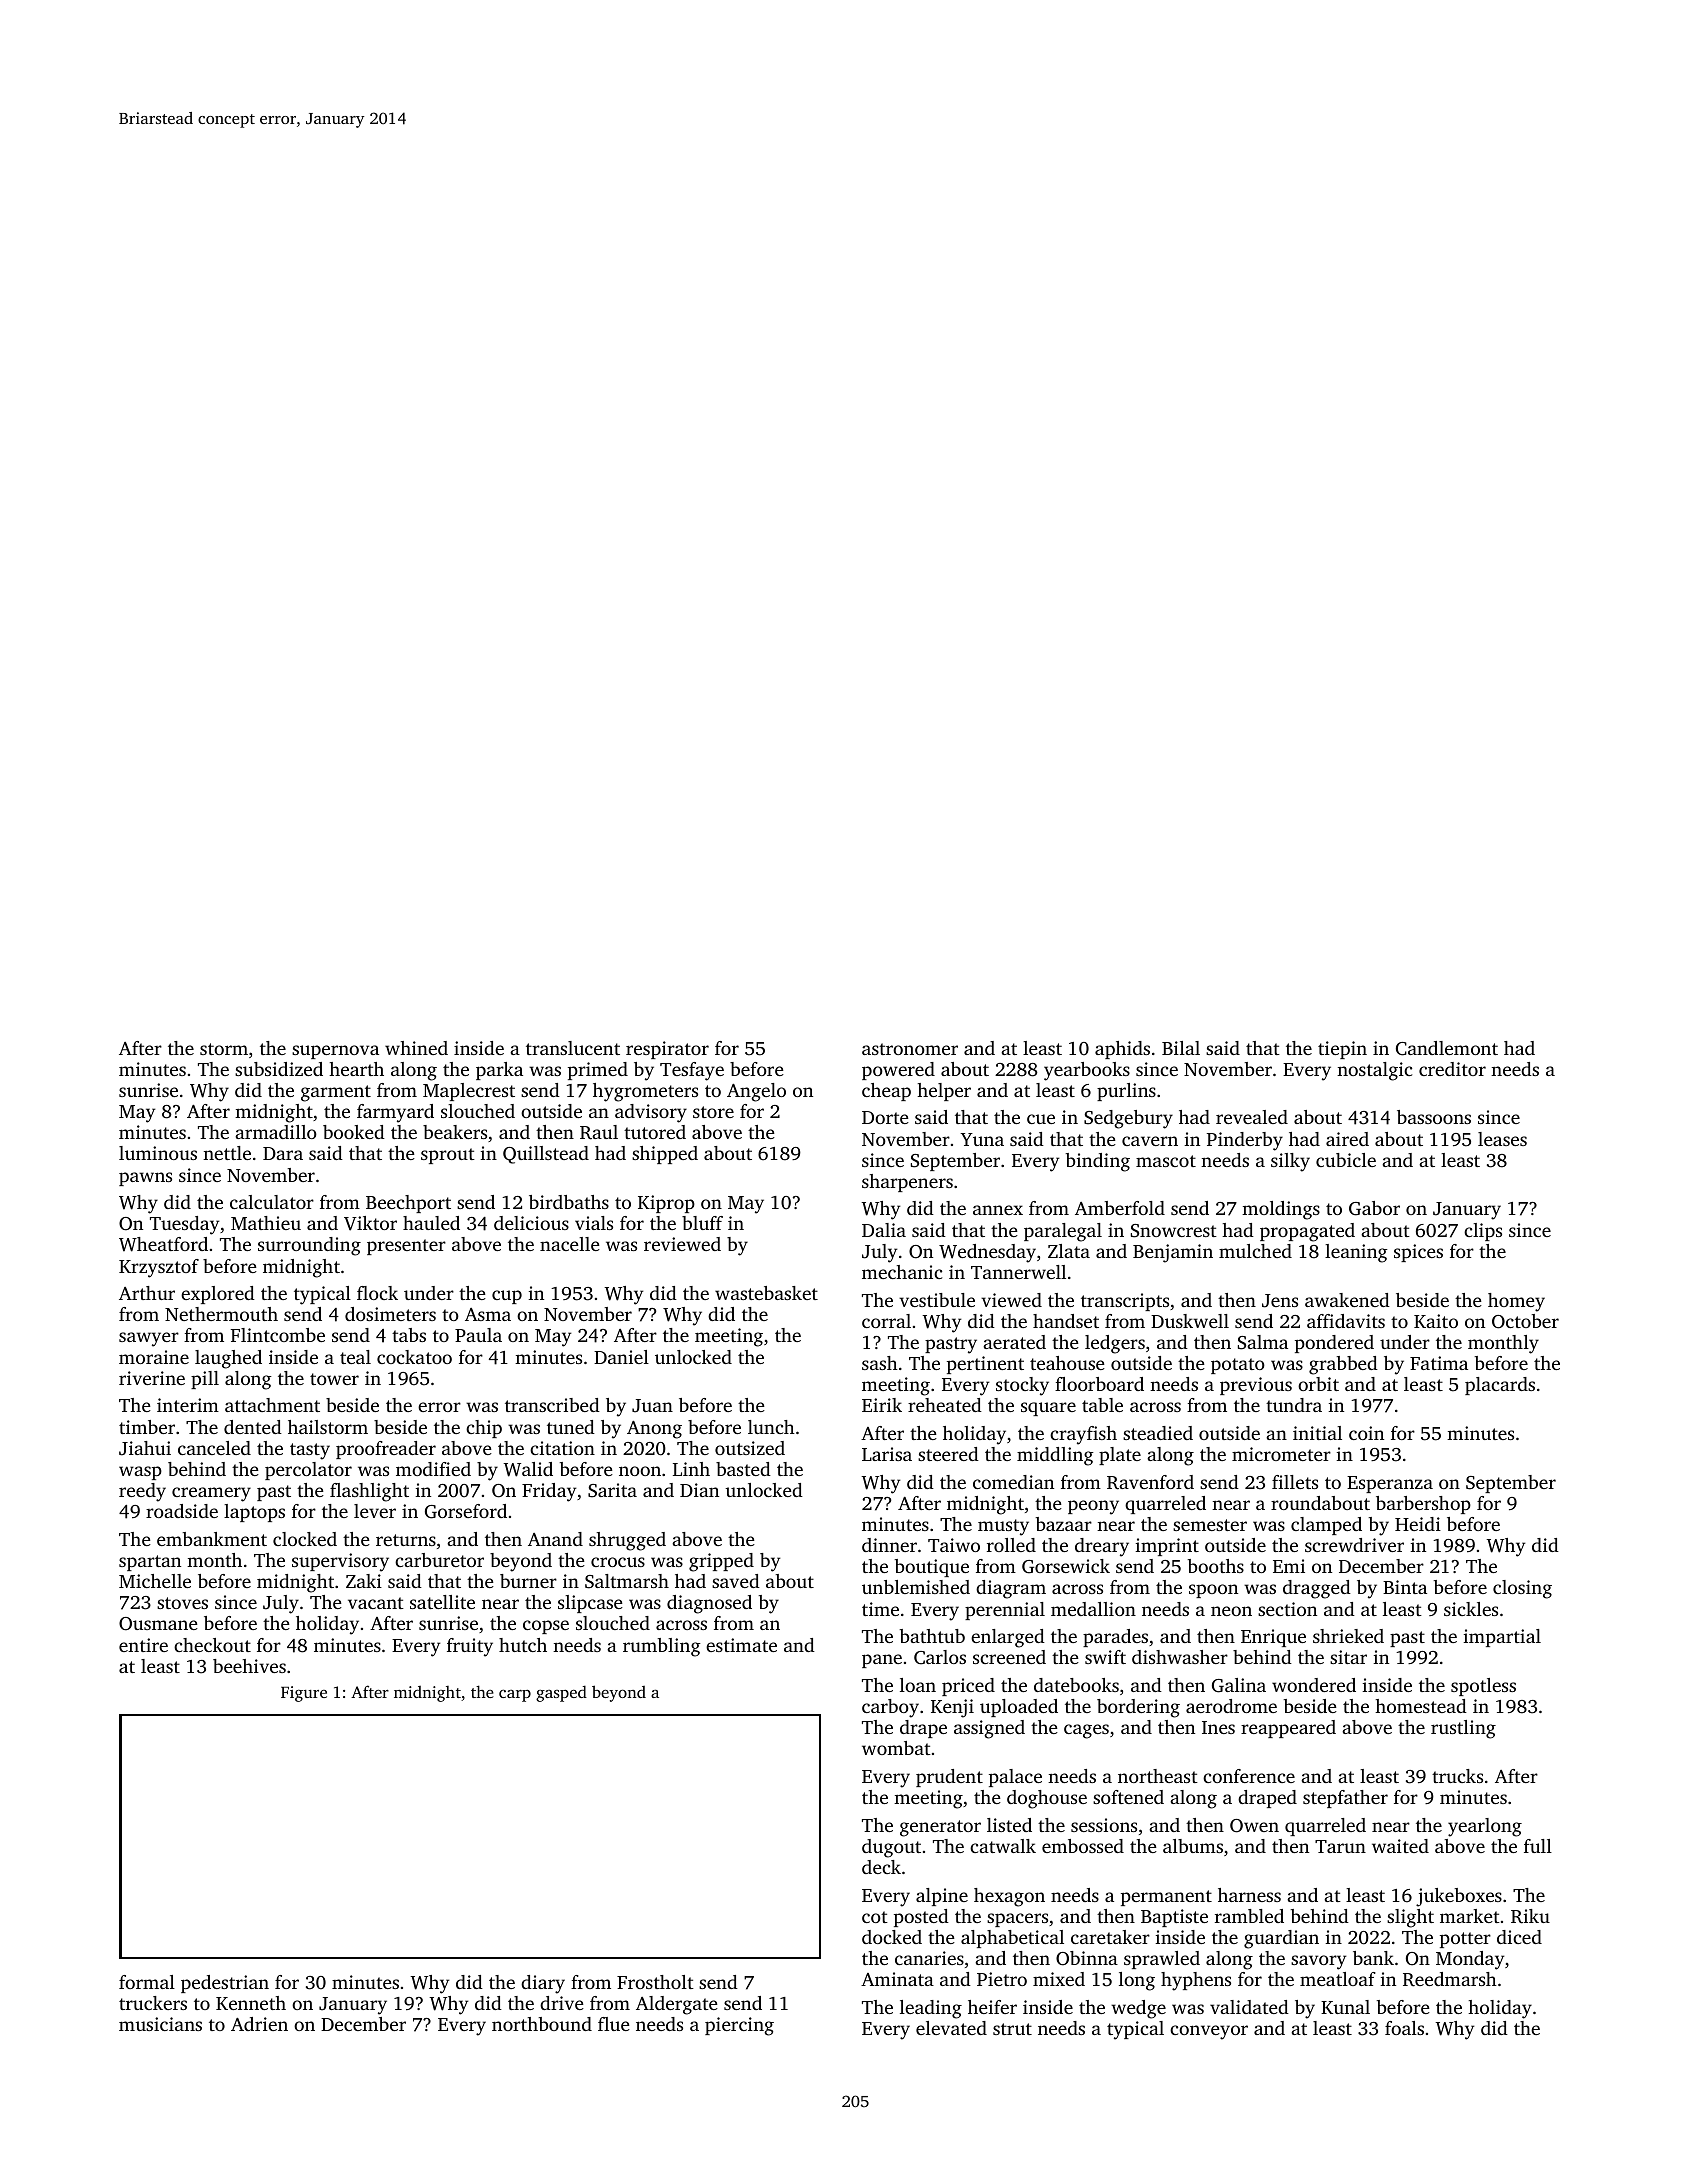 Image resolution: width=1683 pixels, height=2178 pixels. Describe the element at coordinates (910, 1049) in the page. I see `astronomer` at that location.
